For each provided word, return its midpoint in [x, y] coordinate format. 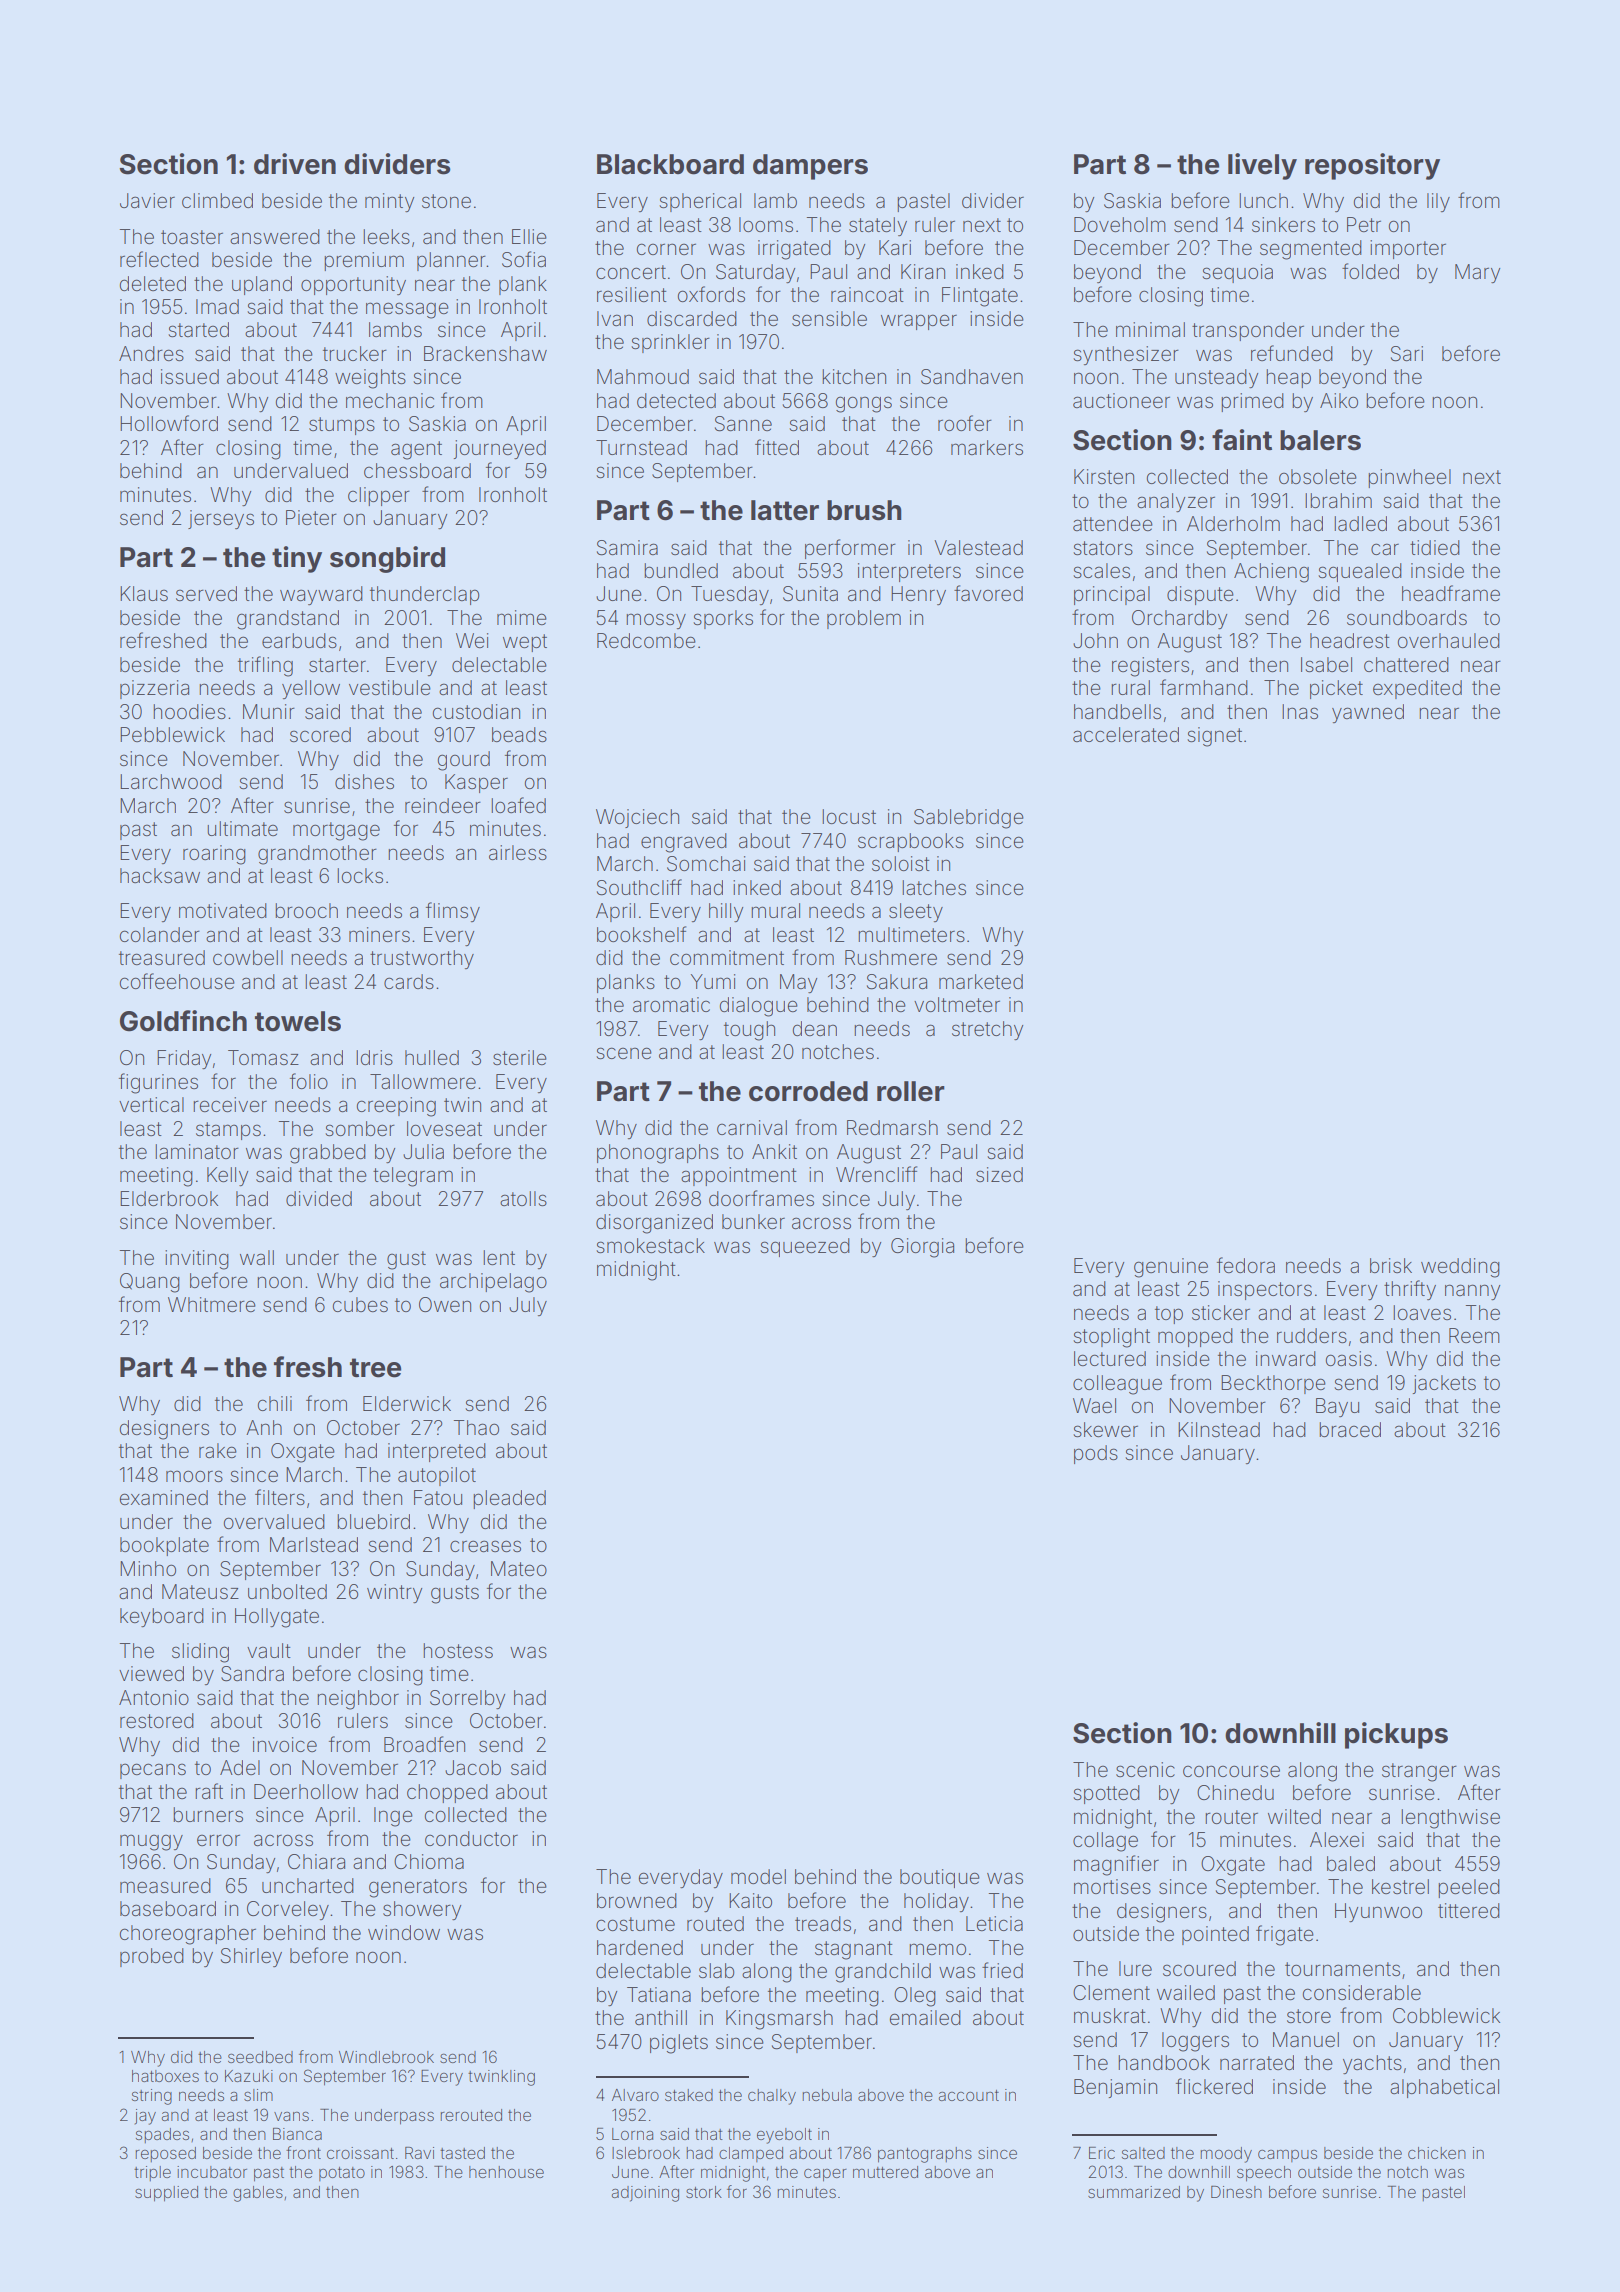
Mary [1477, 273]
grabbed [328, 1154]
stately [878, 226]
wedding [1460, 1268]
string [152, 2097]
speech [1264, 2174]
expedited [1417, 689]
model [758, 1876]
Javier [147, 201]
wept [525, 643]
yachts [1372, 2064]
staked [689, 2095]
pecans [153, 1771]
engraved [684, 843]
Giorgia [922, 1248]
